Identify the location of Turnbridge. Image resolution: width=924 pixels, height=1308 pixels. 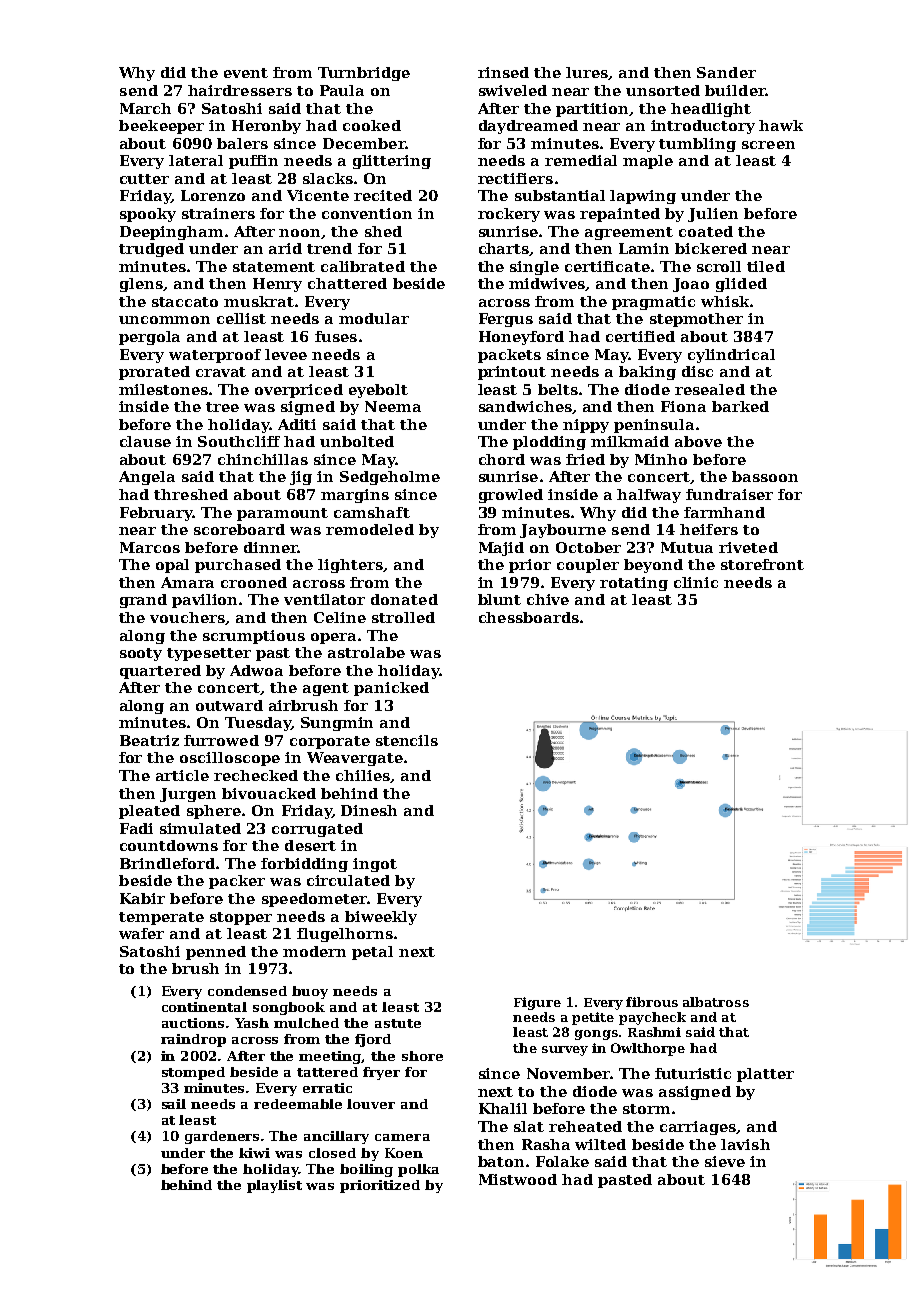
(364, 74).
